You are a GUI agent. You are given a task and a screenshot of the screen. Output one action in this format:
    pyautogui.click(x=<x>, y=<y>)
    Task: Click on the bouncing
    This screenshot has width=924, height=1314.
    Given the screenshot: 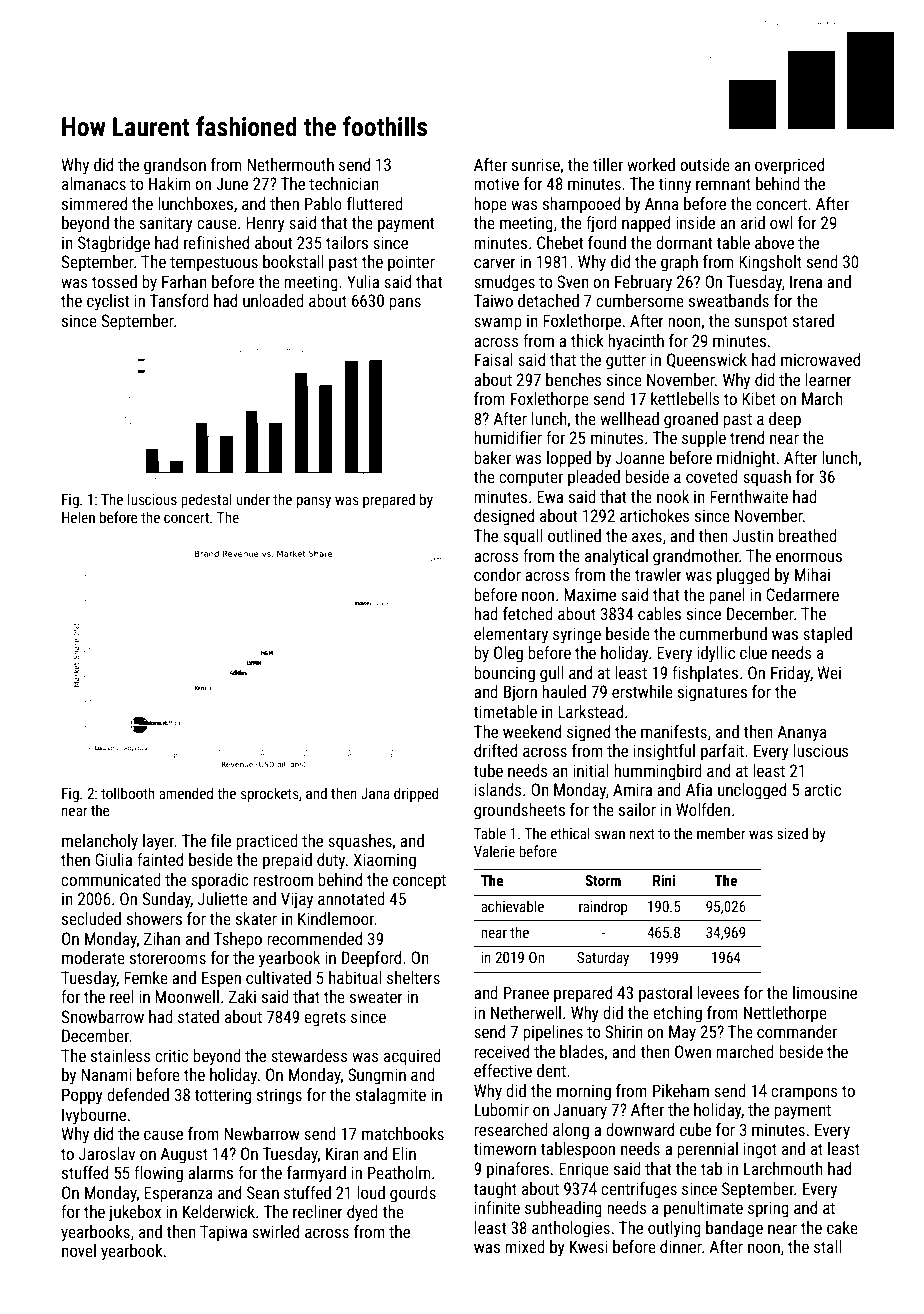 What is the action you would take?
    pyautogui.click(x=504, y=674)
